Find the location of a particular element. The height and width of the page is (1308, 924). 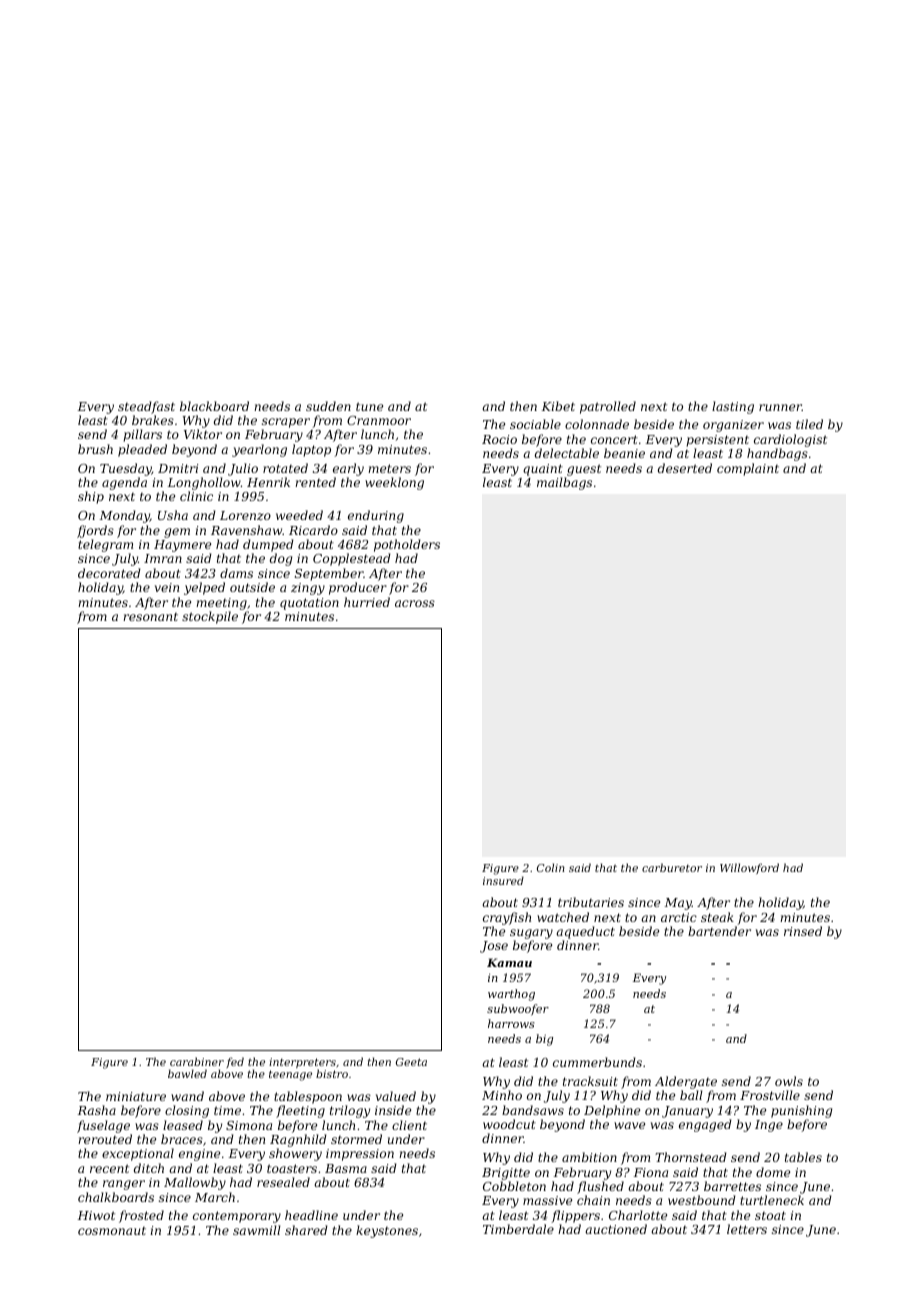

sawmill is located at coordinates (257, 1230).
